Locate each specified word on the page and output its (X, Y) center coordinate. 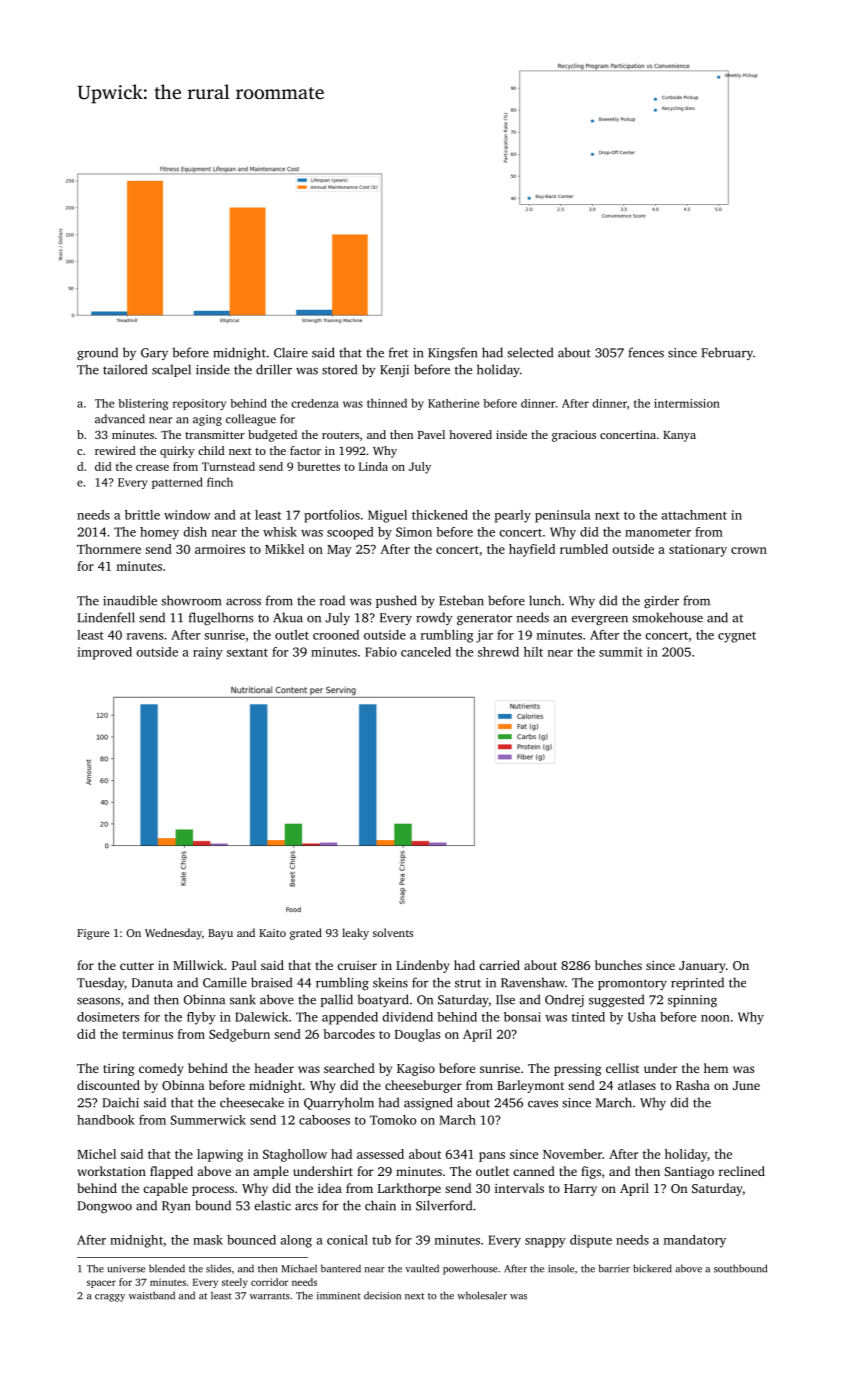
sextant (247, 652)
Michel (96, 1154)
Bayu (220, 934)
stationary (698, 550)
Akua (288, 617)
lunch (545, 600)
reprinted (697, 983)
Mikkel (284, 549)
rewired (115, 450)
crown (749, 550)
